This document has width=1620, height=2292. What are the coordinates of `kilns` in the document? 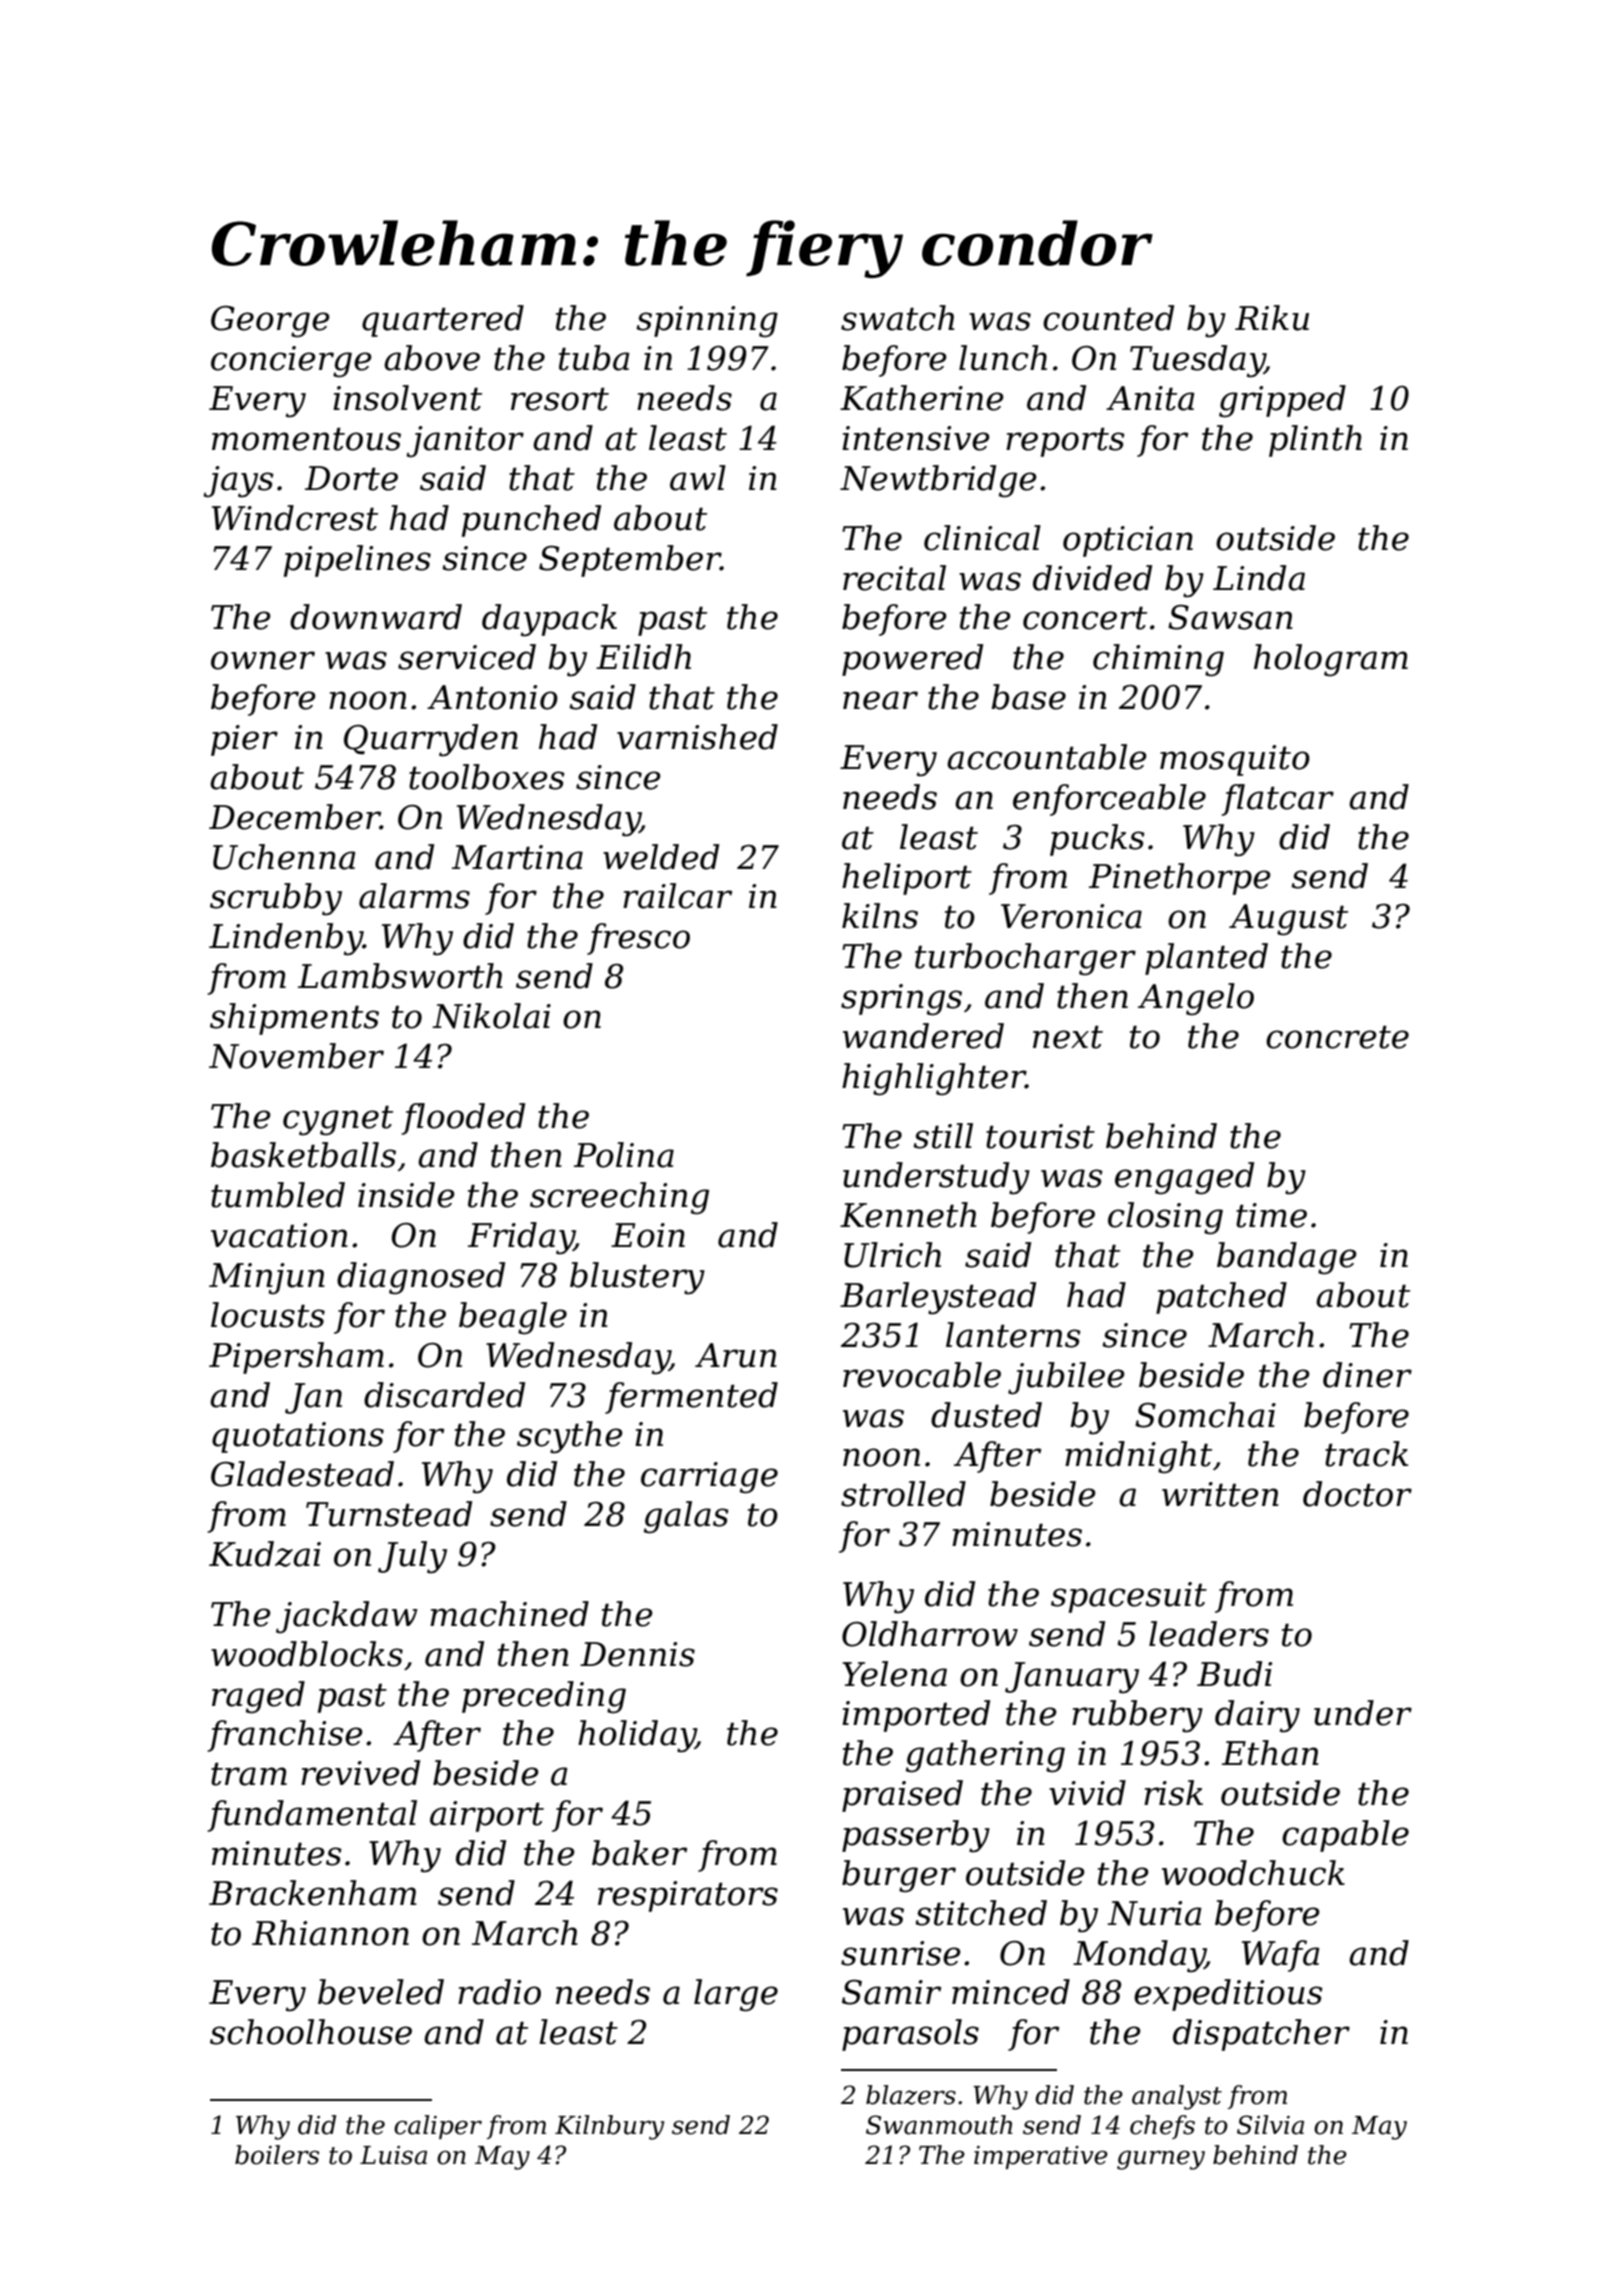 It's located at (880, 916).
